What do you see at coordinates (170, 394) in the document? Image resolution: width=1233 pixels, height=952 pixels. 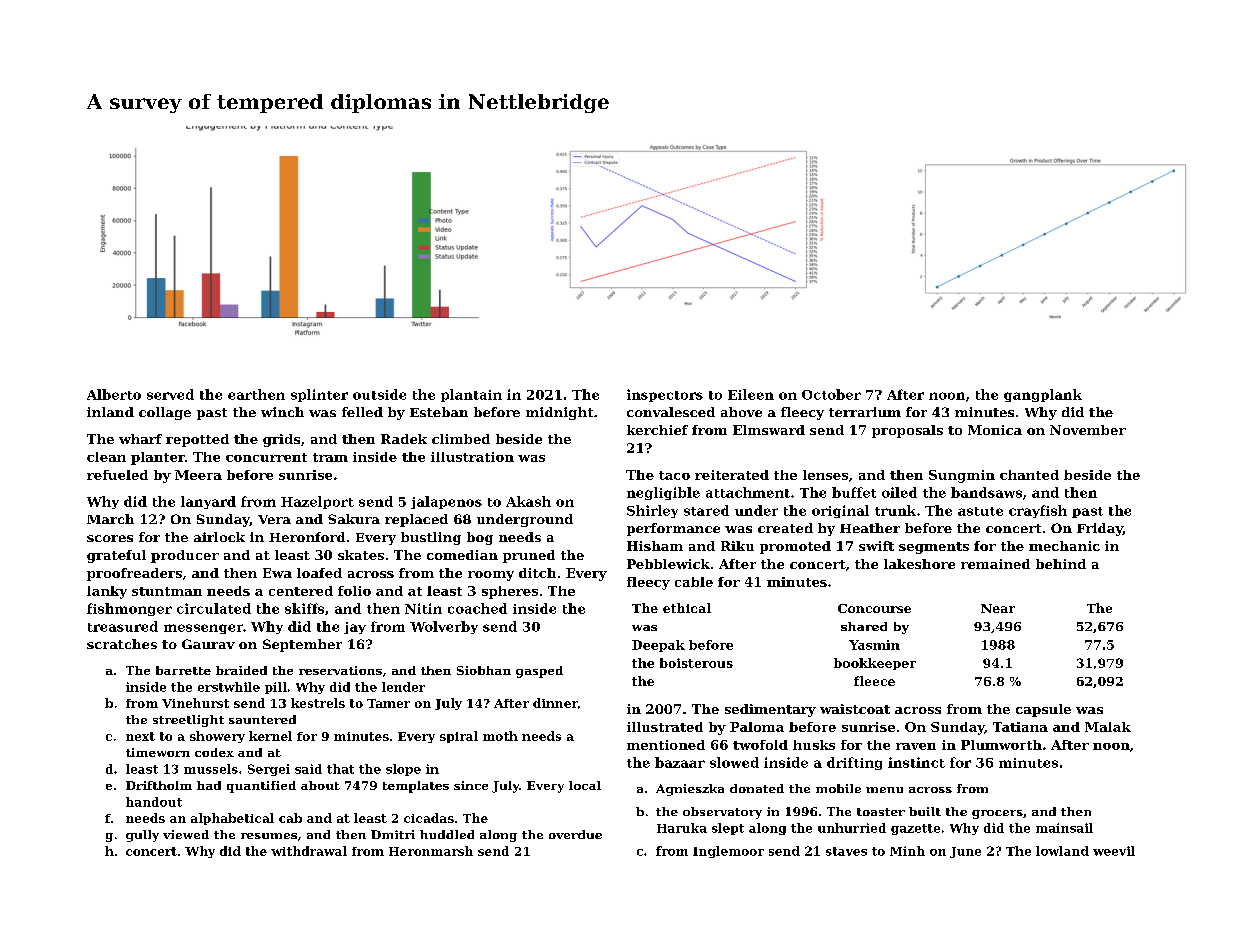 I see `served` at bounding box center [170, 394].
